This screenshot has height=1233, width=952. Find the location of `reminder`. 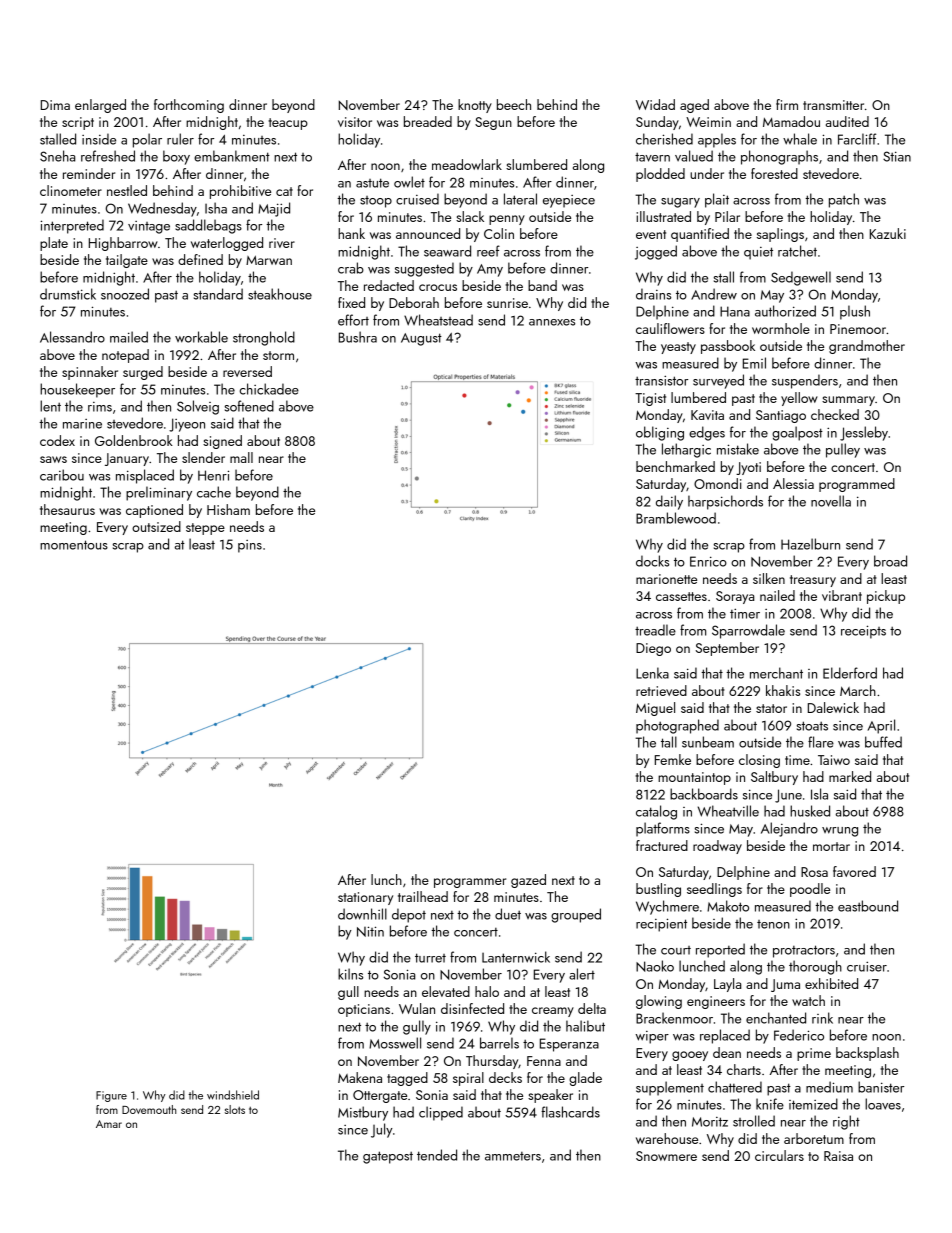

reminder is located at coordinates (89, 173).
